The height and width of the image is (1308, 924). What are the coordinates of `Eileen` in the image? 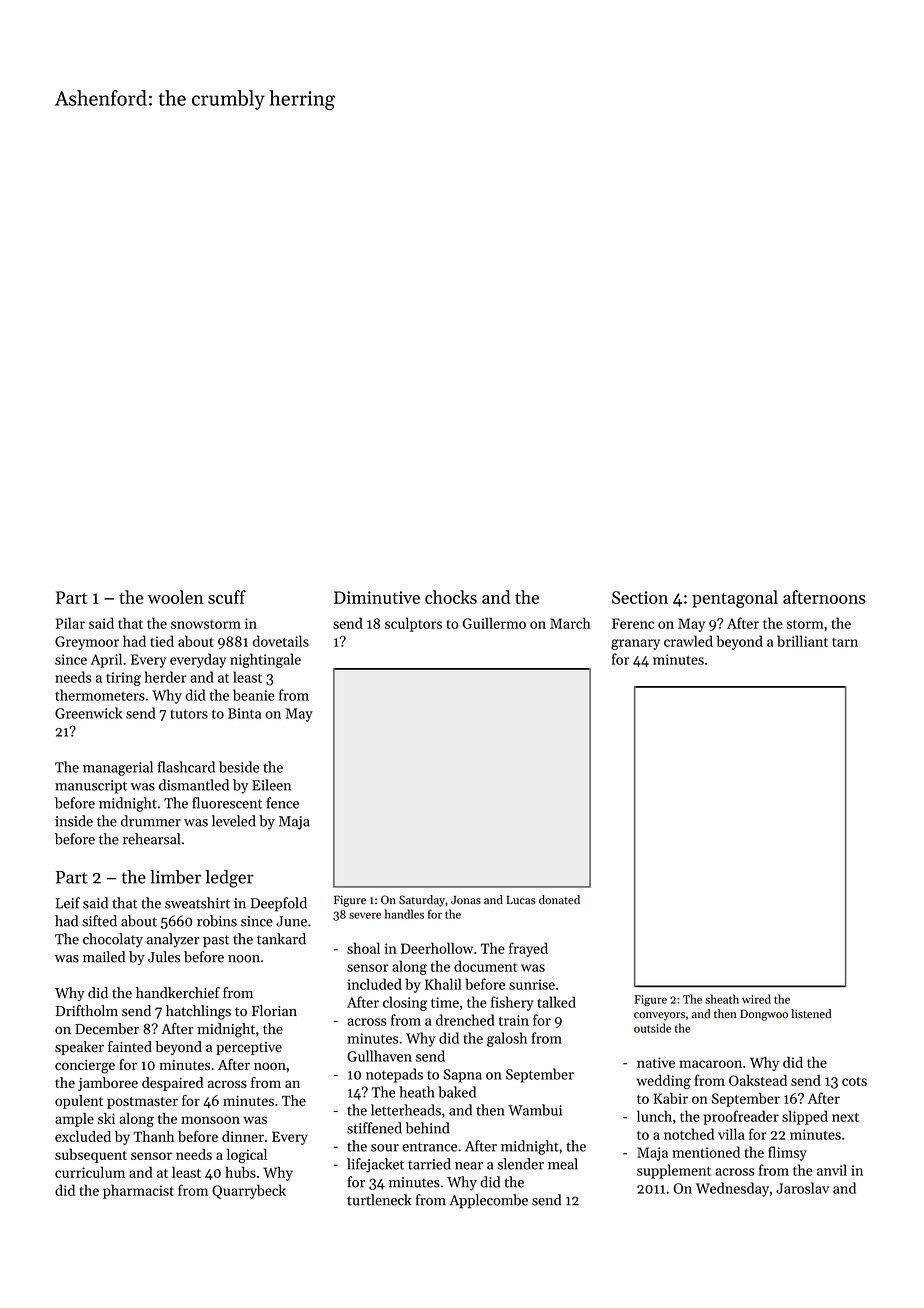 It's located at (271, 785).
